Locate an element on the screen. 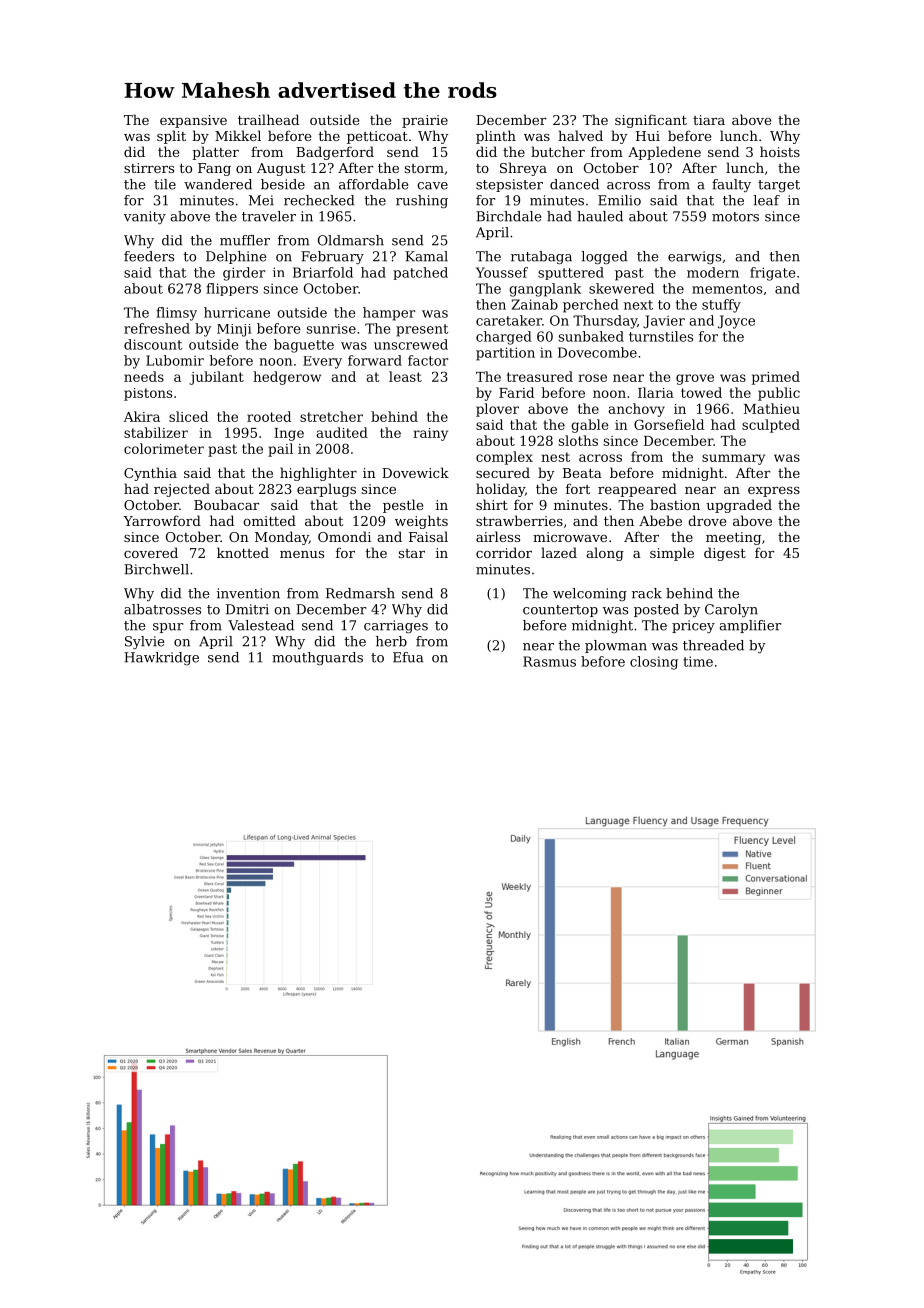  carriages is located at coordinates (396, 626).
